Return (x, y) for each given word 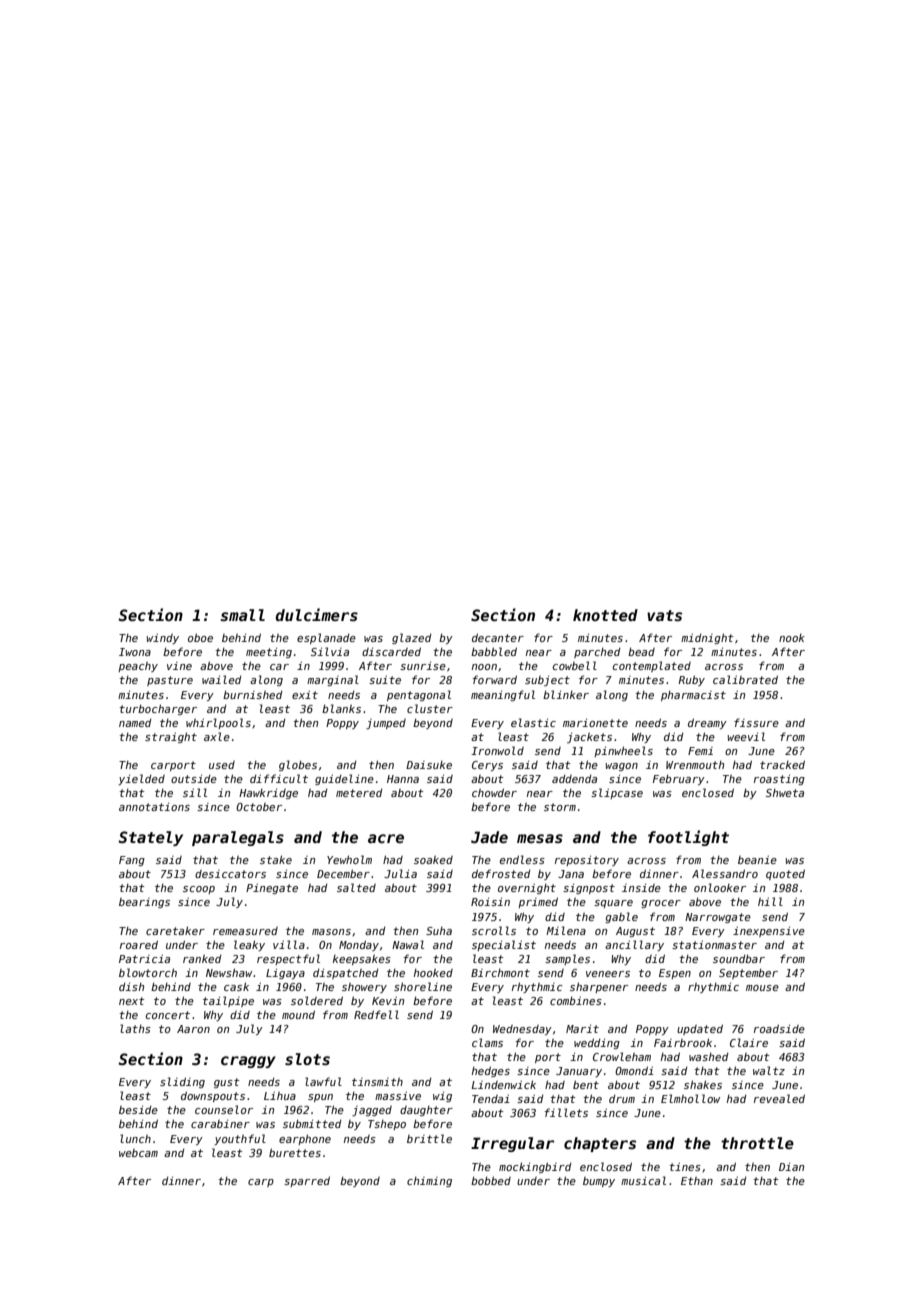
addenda (574, 779)
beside (138, 1109)
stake (276, 859)
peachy (138, 667)
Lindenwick (503, 1084)
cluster (430, 708)
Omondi (634, 1070)
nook (792, 638)
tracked (782, 764)
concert (168, 1015)
